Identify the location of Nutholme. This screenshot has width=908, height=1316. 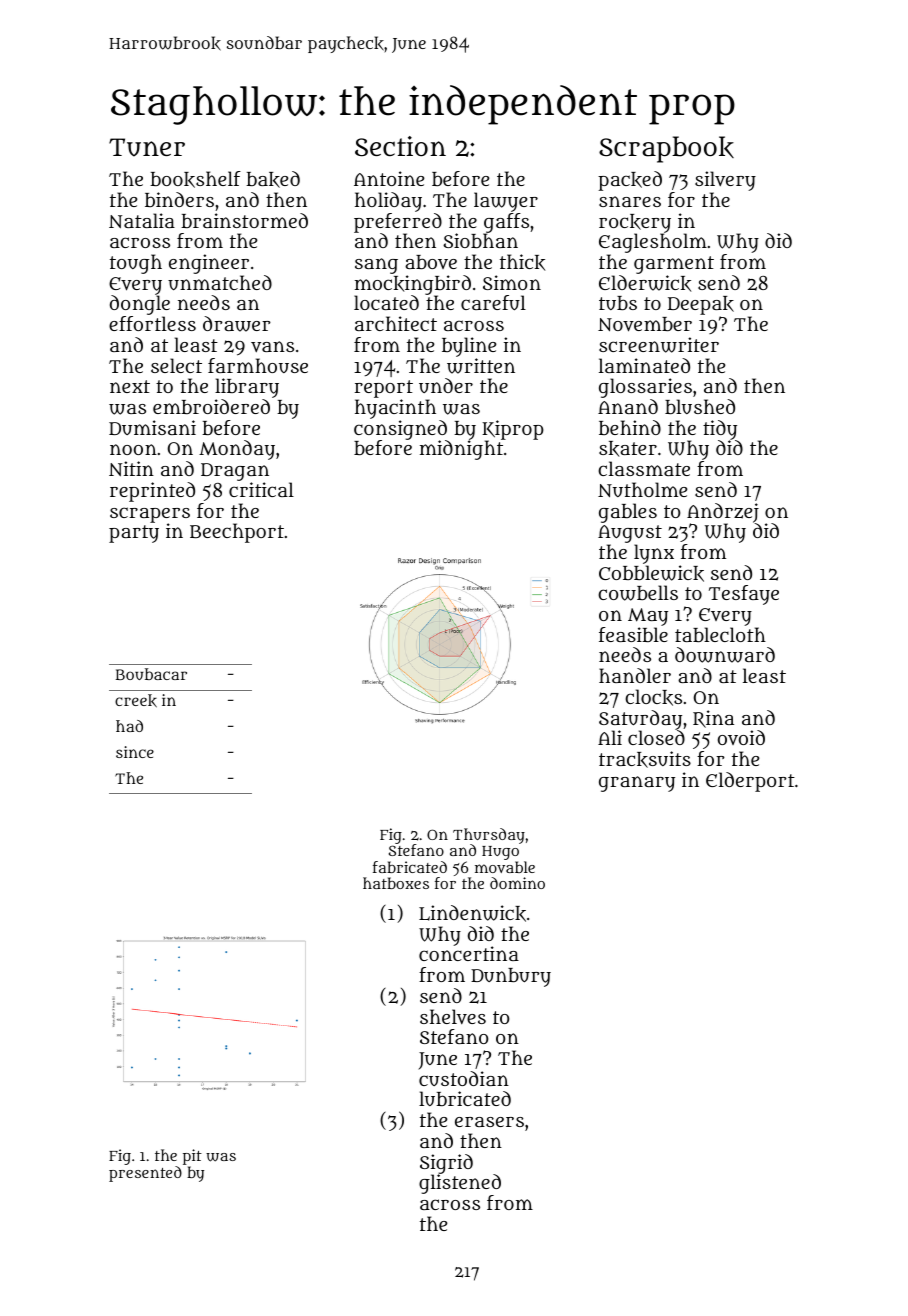
(642, 489).
